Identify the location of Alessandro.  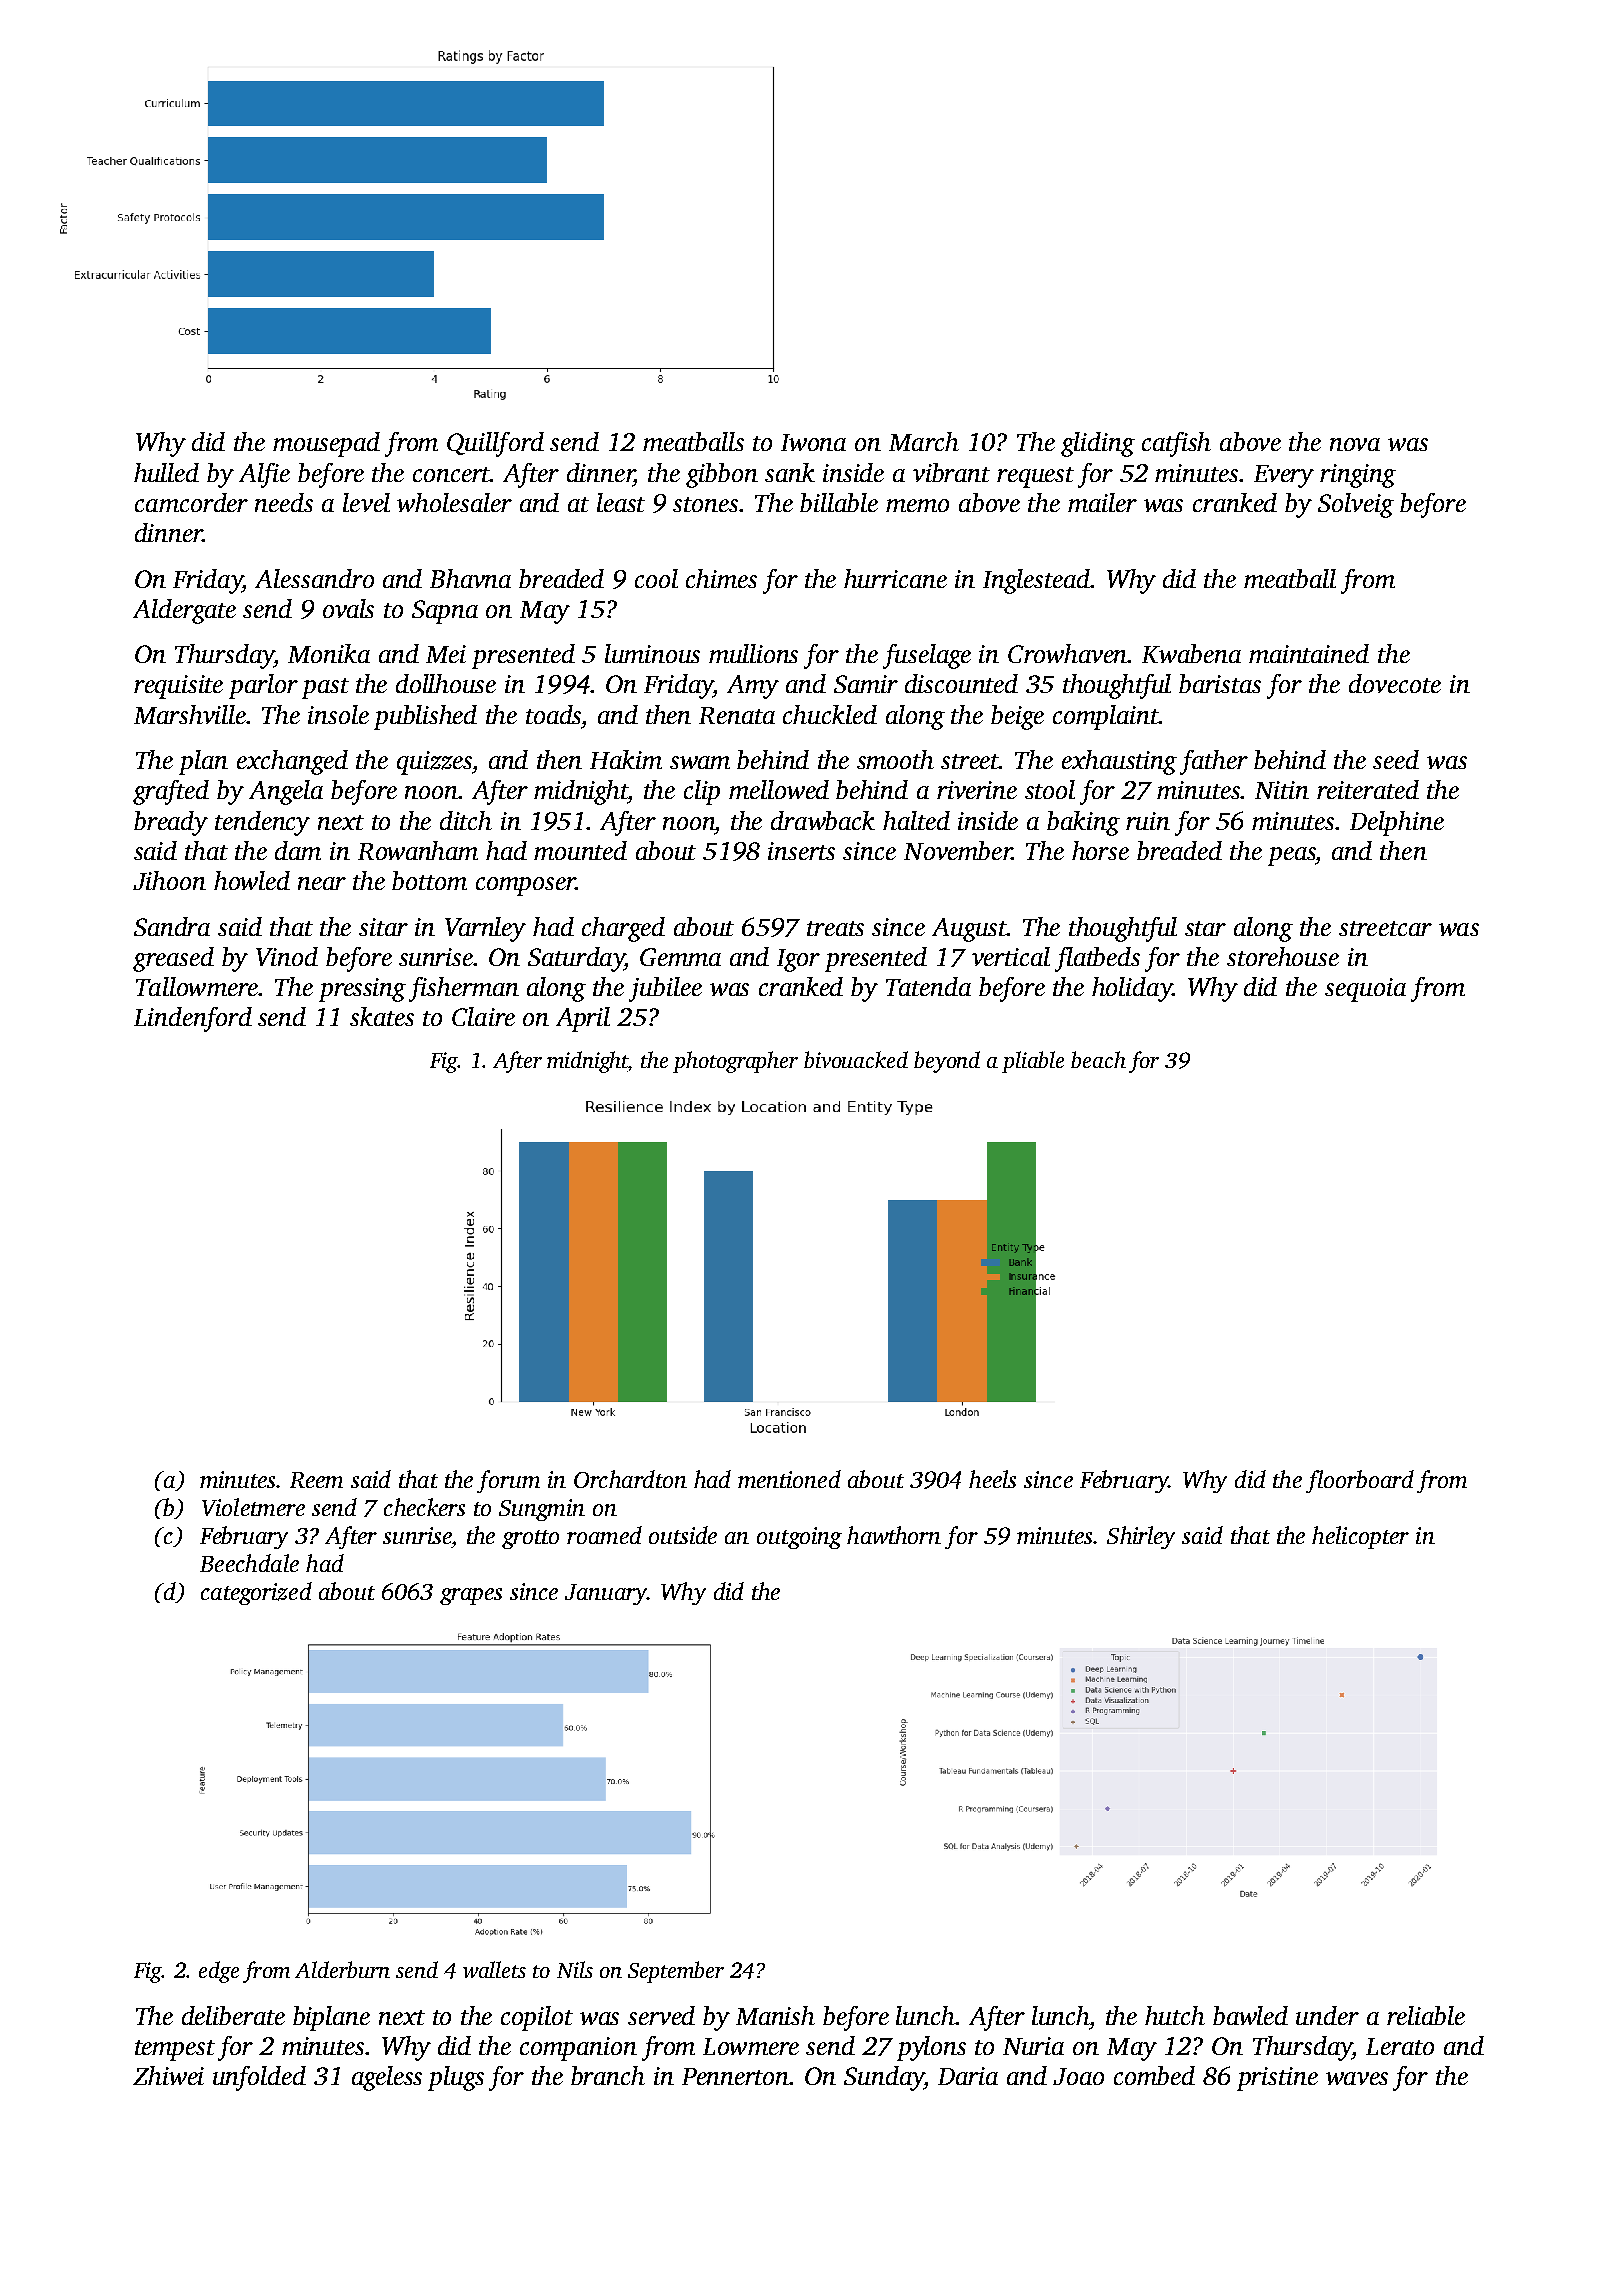
(314, 578).
